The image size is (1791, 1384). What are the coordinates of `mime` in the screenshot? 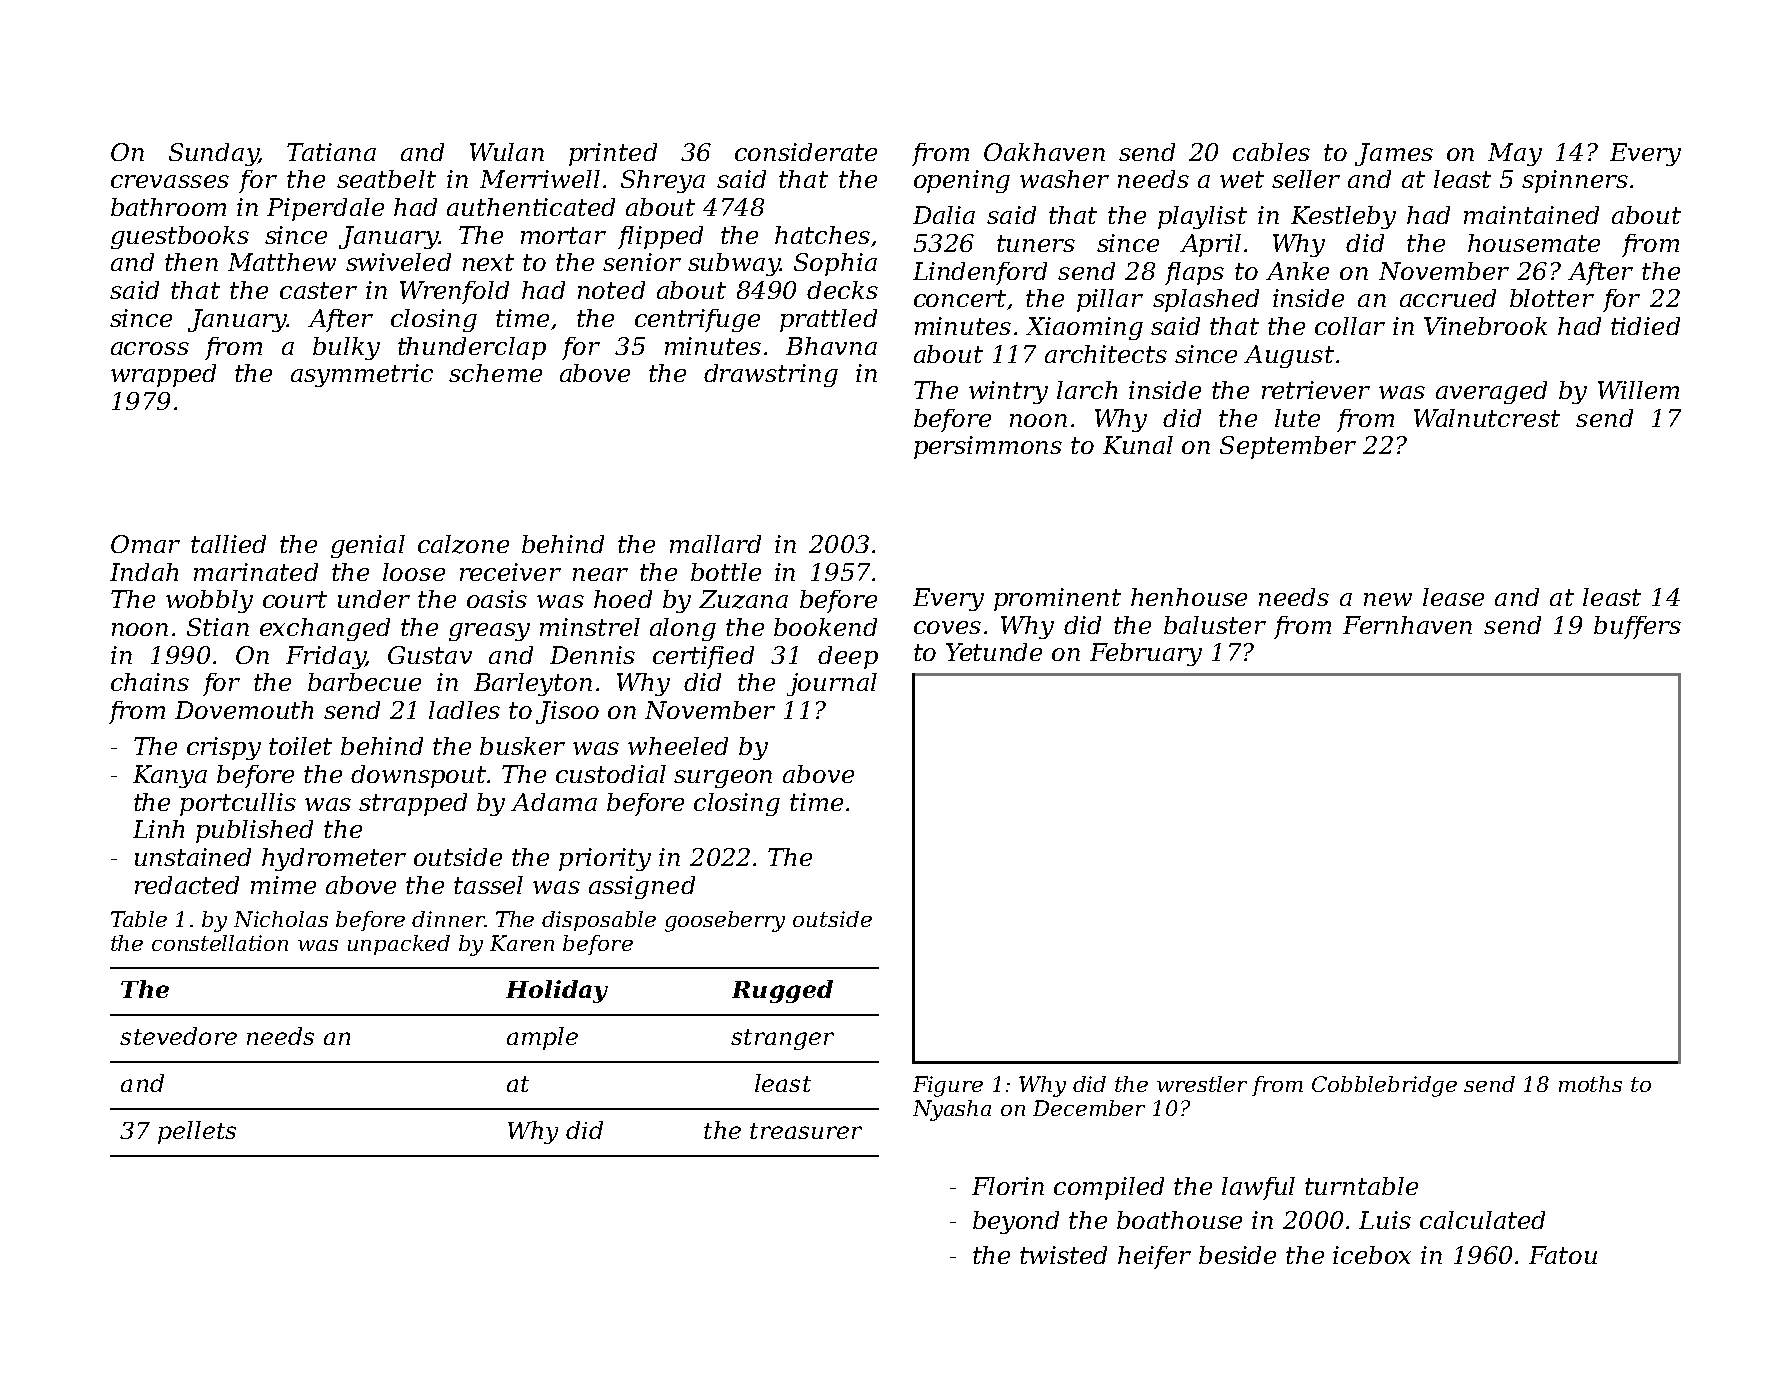 It's located at (283, 885).
